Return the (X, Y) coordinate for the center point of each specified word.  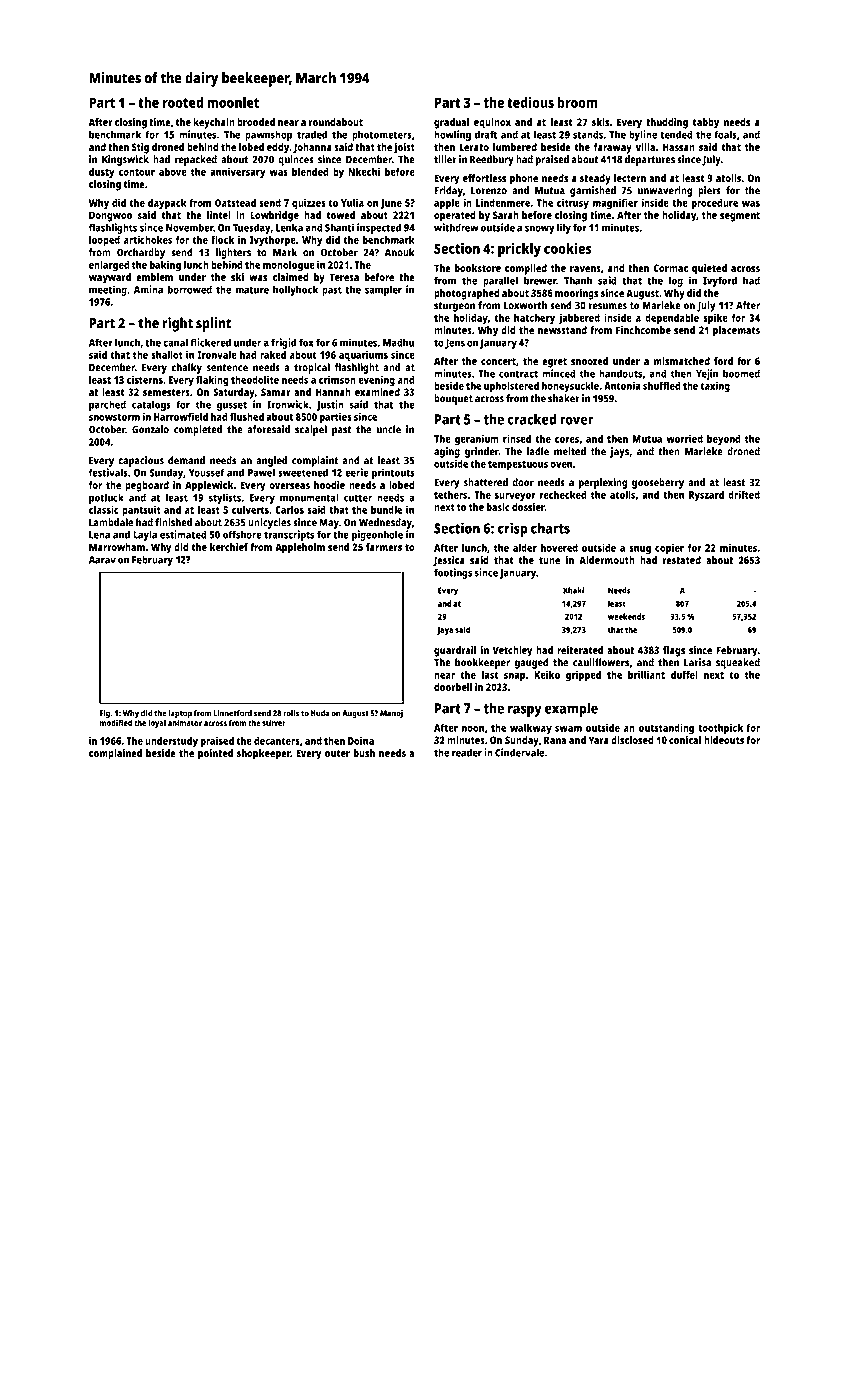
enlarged (109, 266)
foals (725, 134)
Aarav (102, 560)
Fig (105, 714)
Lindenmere (503, 203)
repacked (196, 160)
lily (564, 228)
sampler (383, 290)
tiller (445, 159)
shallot (167, 355)
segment (740, 217)
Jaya (445, 631)
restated (682, 560)
